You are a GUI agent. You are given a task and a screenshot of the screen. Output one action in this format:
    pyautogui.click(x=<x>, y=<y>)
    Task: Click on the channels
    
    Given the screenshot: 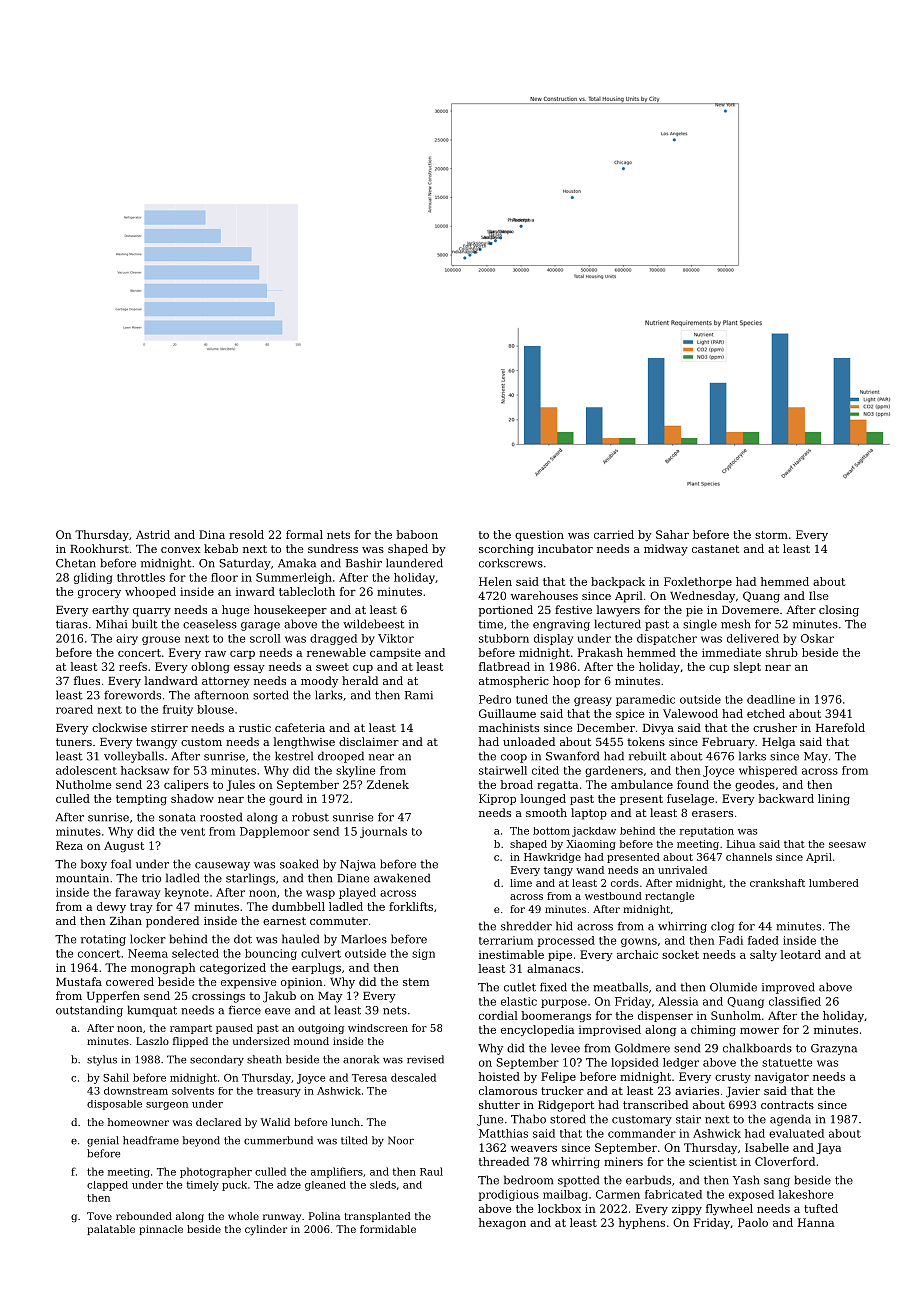 What is the action you would take?
    pyautogui.click(x=749, y=857)
